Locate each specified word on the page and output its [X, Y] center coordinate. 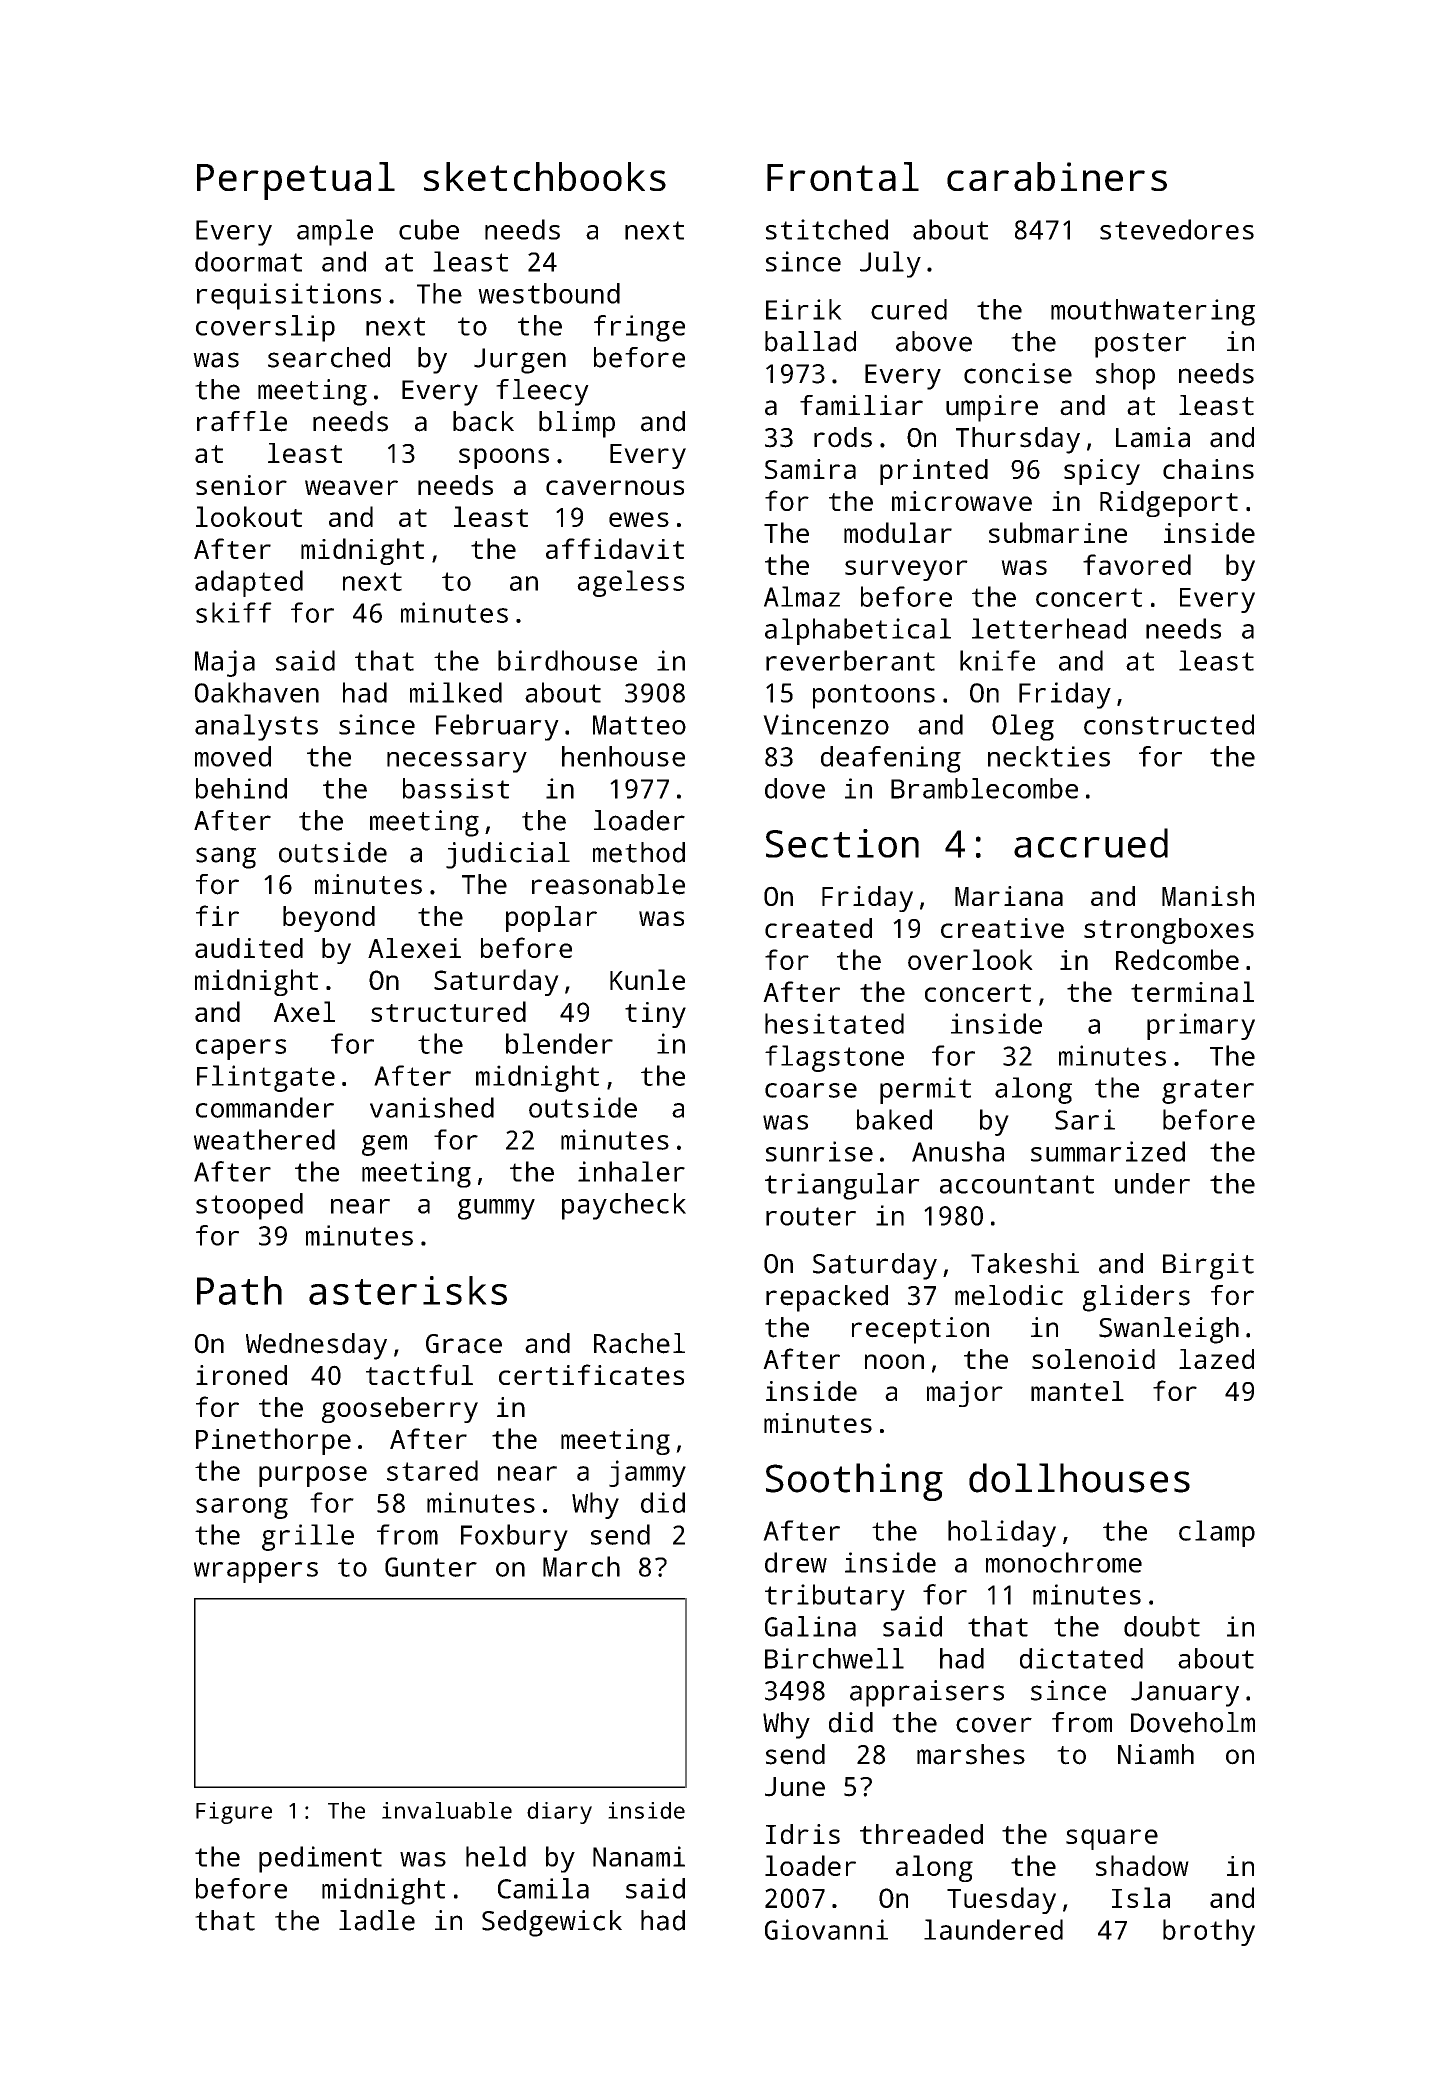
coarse [811, 1090]
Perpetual [296, 181]
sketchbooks [545, 176]
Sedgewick [552, 1923]
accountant [1017, 1184]
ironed [241, 1375]
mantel [1077, 1391]
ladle [377, 1920]
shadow [1142, 1865]
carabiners [1057, 176]
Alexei [414, 948]
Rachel [639, 1343]
